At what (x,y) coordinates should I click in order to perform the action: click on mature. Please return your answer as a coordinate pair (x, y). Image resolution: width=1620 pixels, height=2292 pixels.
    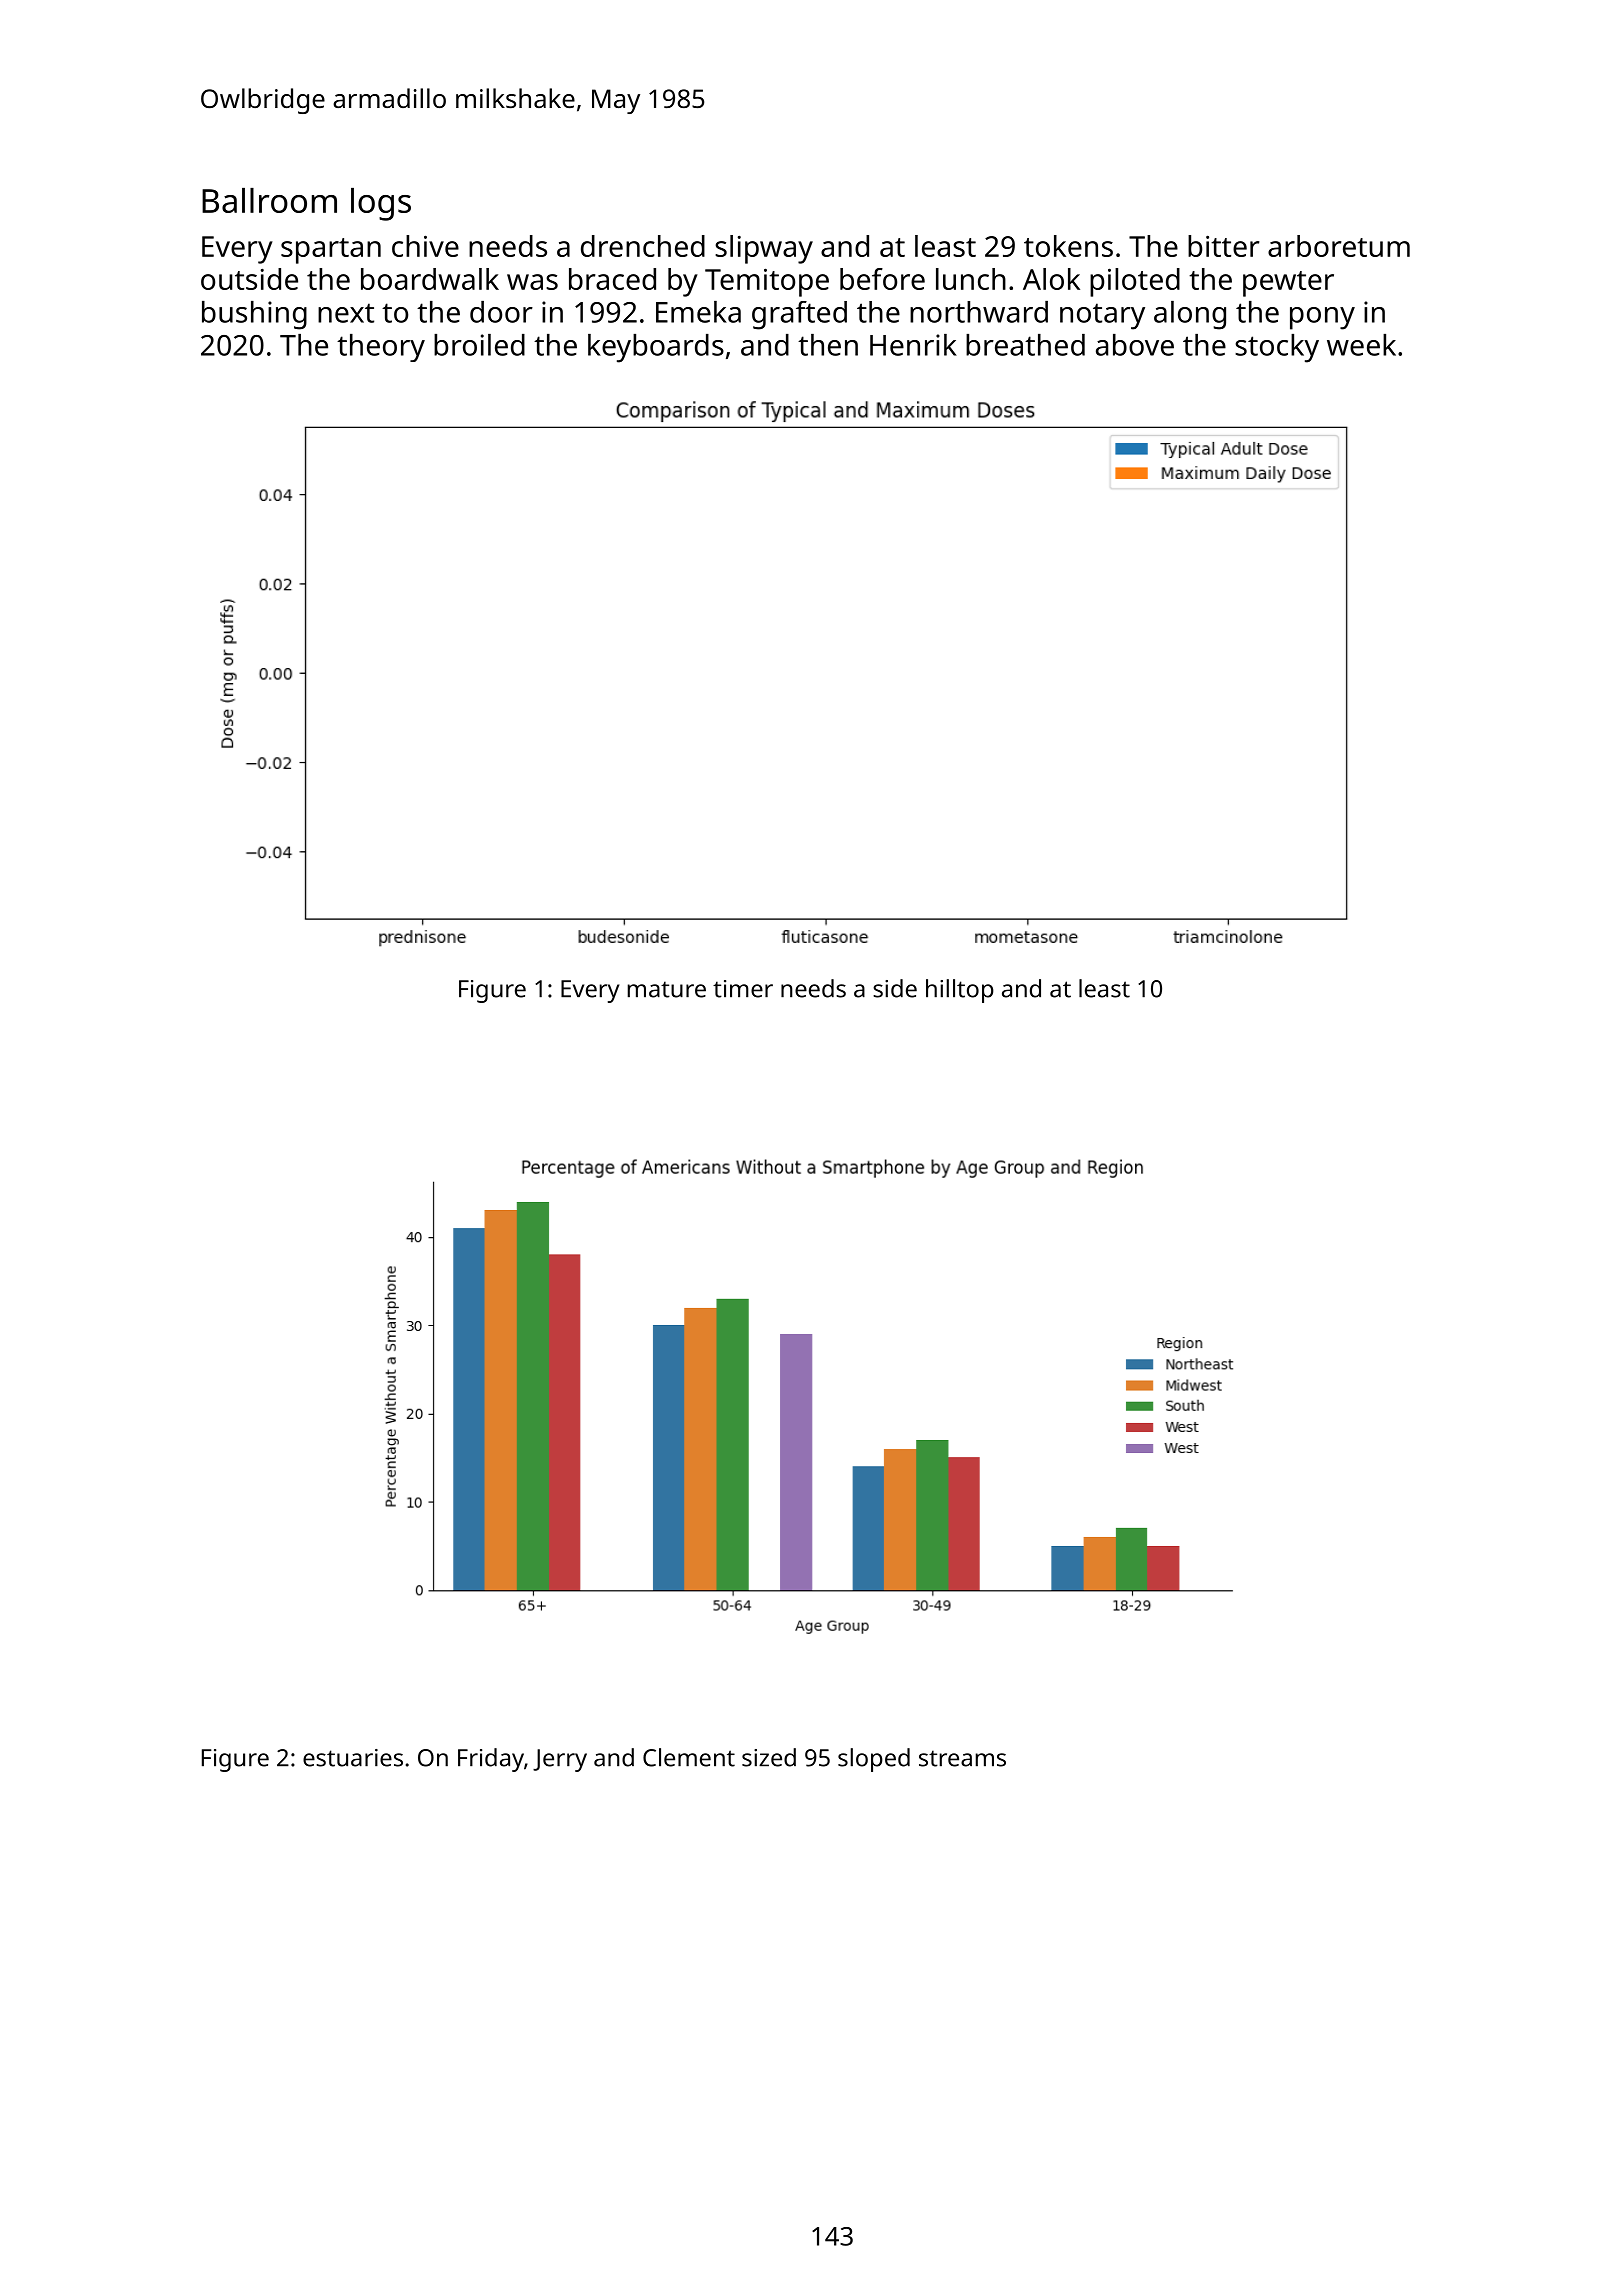
    Looking at the image, I should click on (667, 989).
